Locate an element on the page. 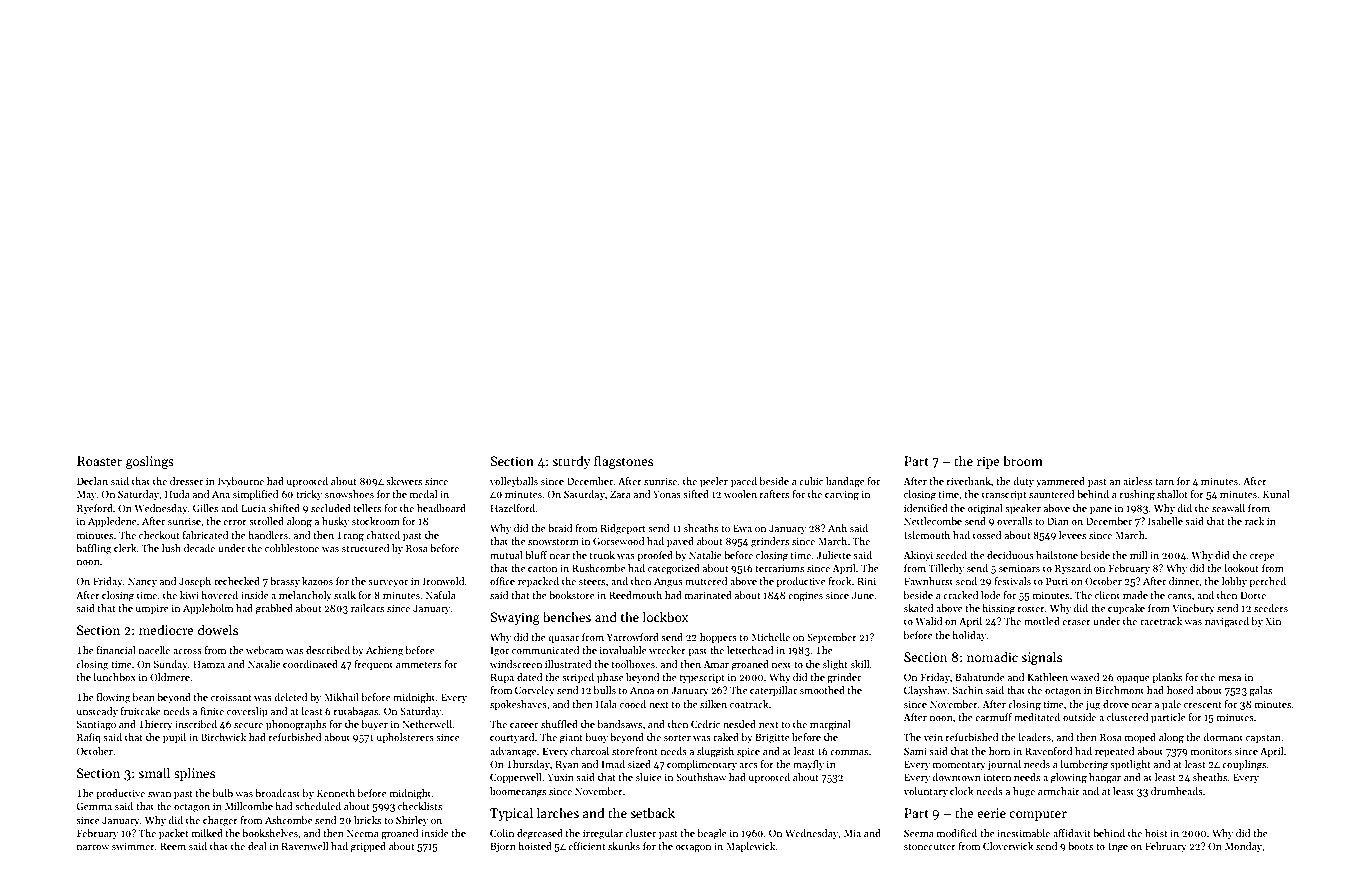  pale is located at coordinates (1171, 705).
